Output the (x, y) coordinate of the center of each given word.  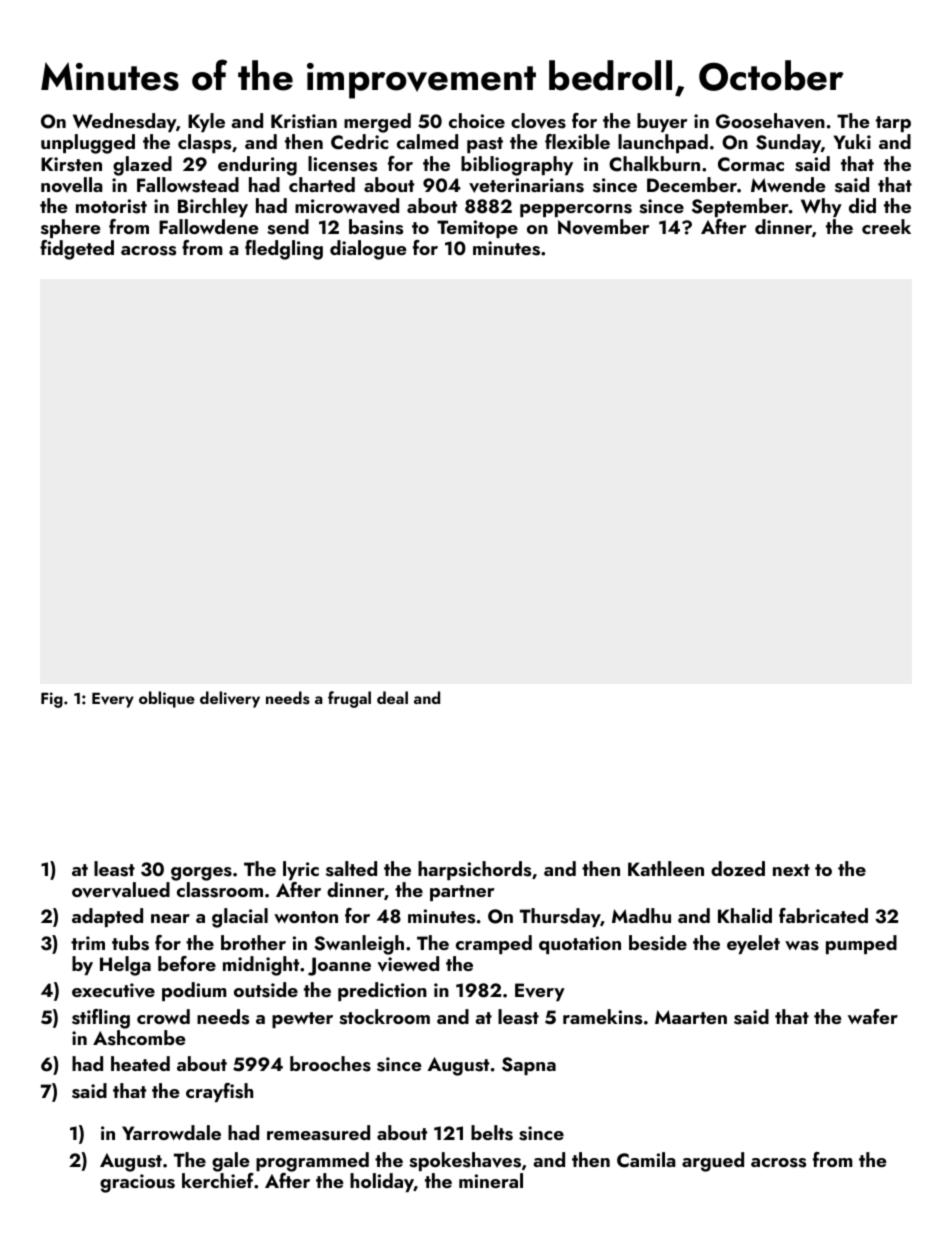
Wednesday (124, 122)
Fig (52, 700)
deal (392, 697)
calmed (427, 141)
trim (88, 943)
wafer (873, 1016)
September (740, 207)
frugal (349, 699)
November (603, 227)
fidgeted (77, 250)
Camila (646, 1160)
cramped (494, 944)
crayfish (219, 1092)
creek (886, 226)
